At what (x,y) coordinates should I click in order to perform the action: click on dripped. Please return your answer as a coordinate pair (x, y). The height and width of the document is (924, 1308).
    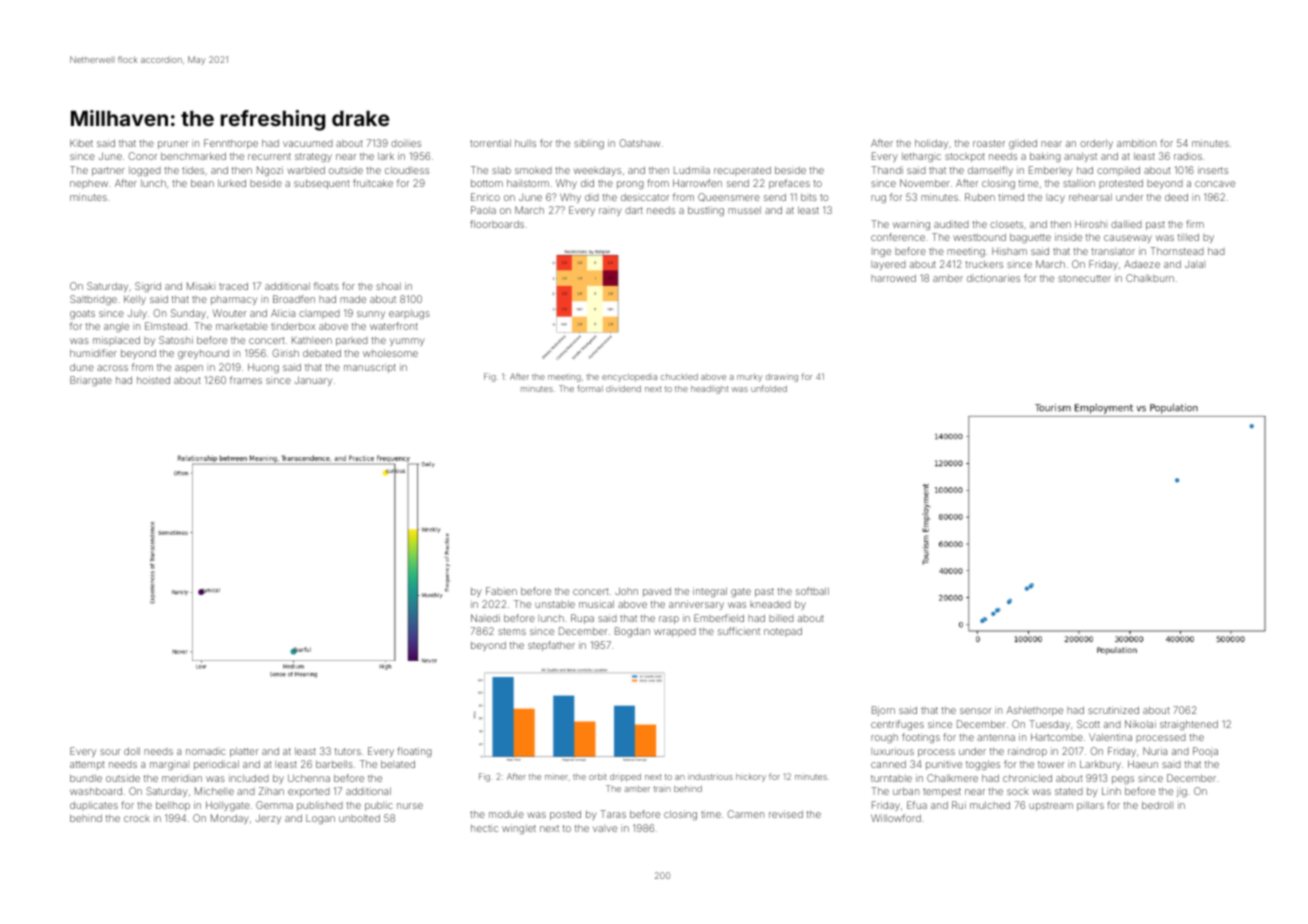
    Looking at the image, I should click on (625, 777).
